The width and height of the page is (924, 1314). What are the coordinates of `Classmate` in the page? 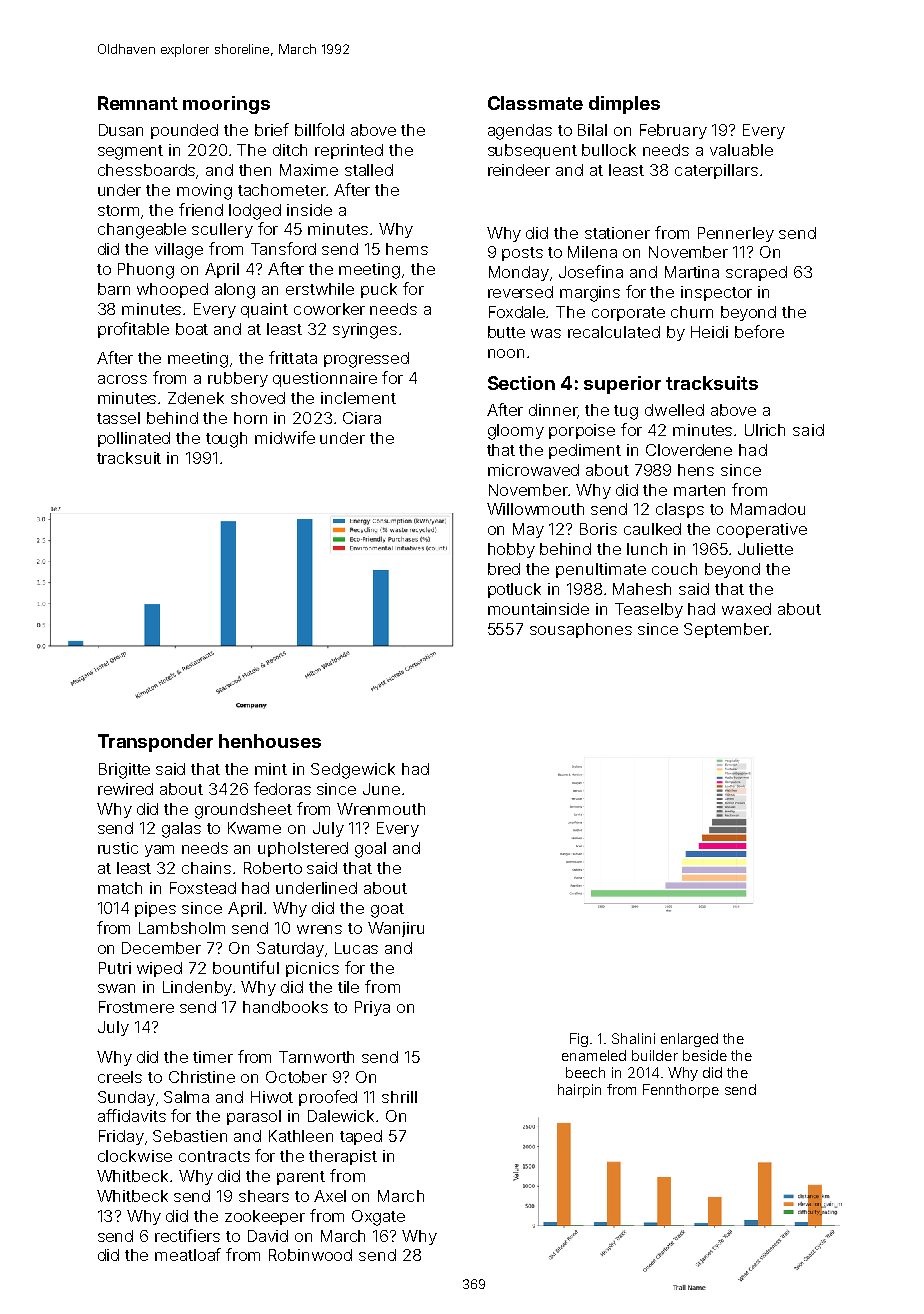 It's located at (535, 103).
